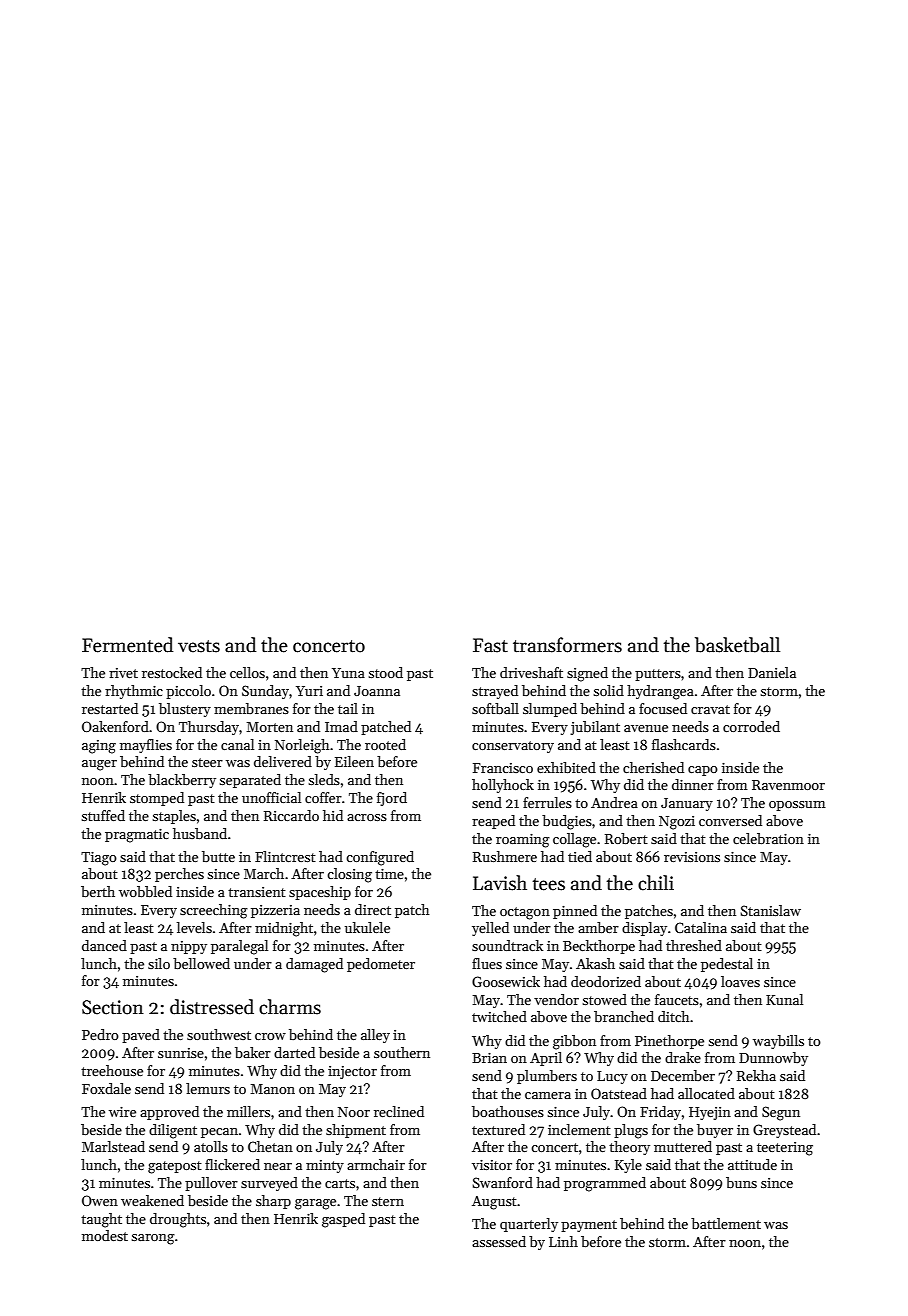 This screenshot has height=1316, width=908. I want to click on Fast, so click(490, 645).
